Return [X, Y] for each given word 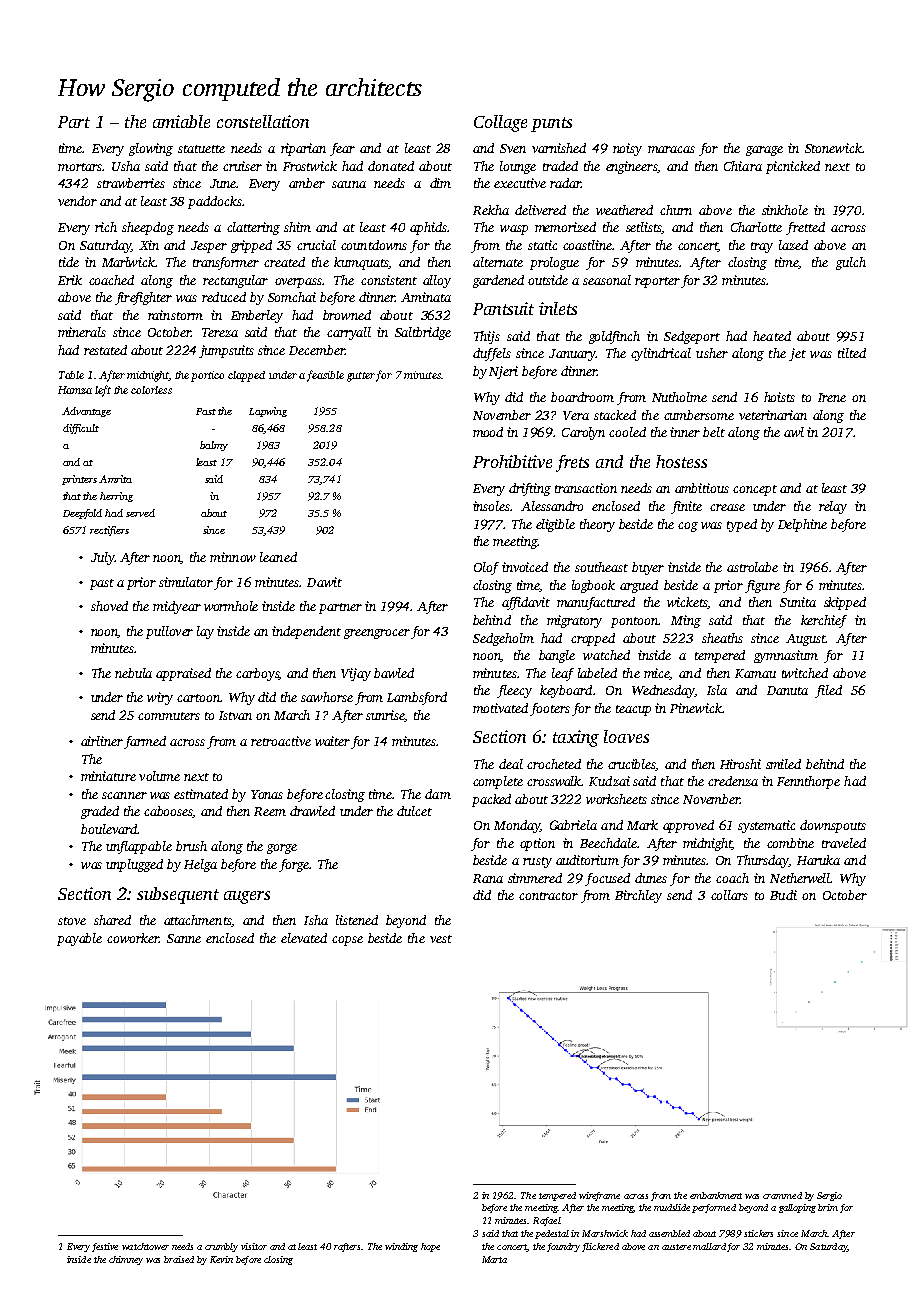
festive [105, 1247]
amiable [181, 121]
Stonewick [833, 148]
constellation [263, 121]
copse [347, 941]
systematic [766, 826]
